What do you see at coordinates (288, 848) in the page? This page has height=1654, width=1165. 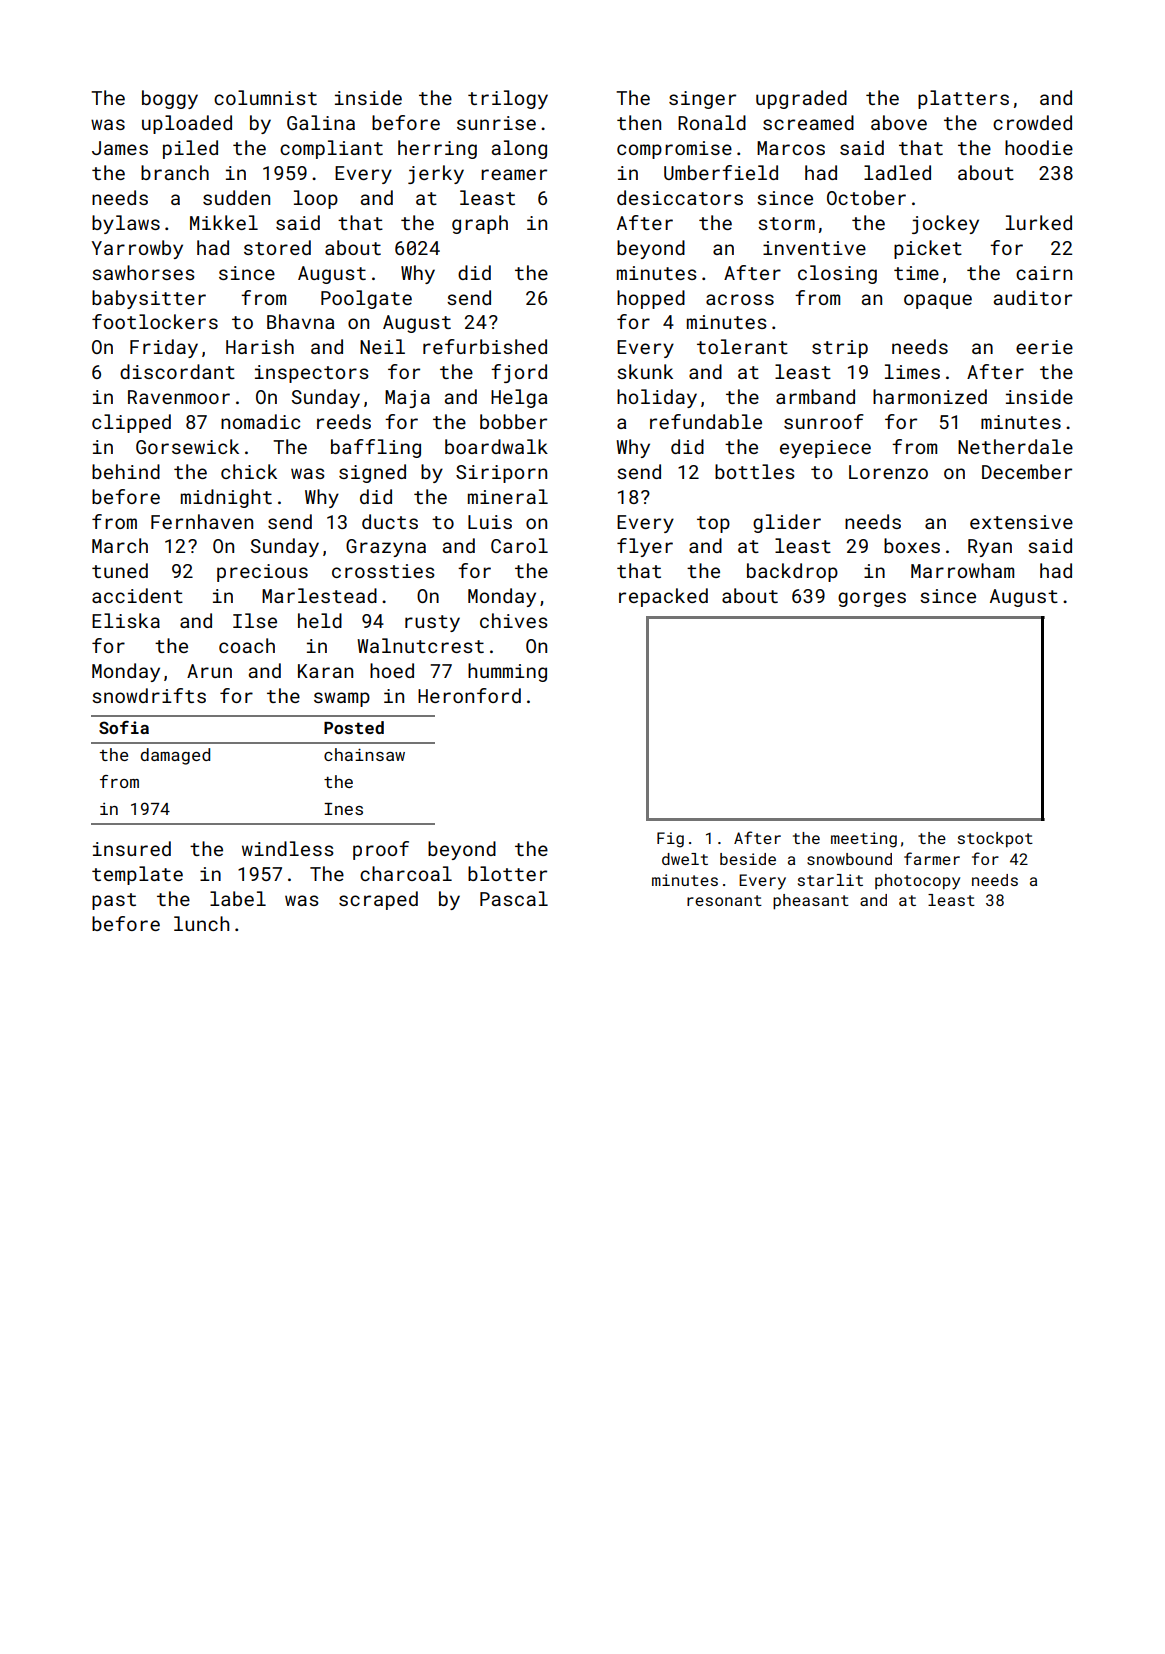 I see `windless` at bounding box center [288, 848].
